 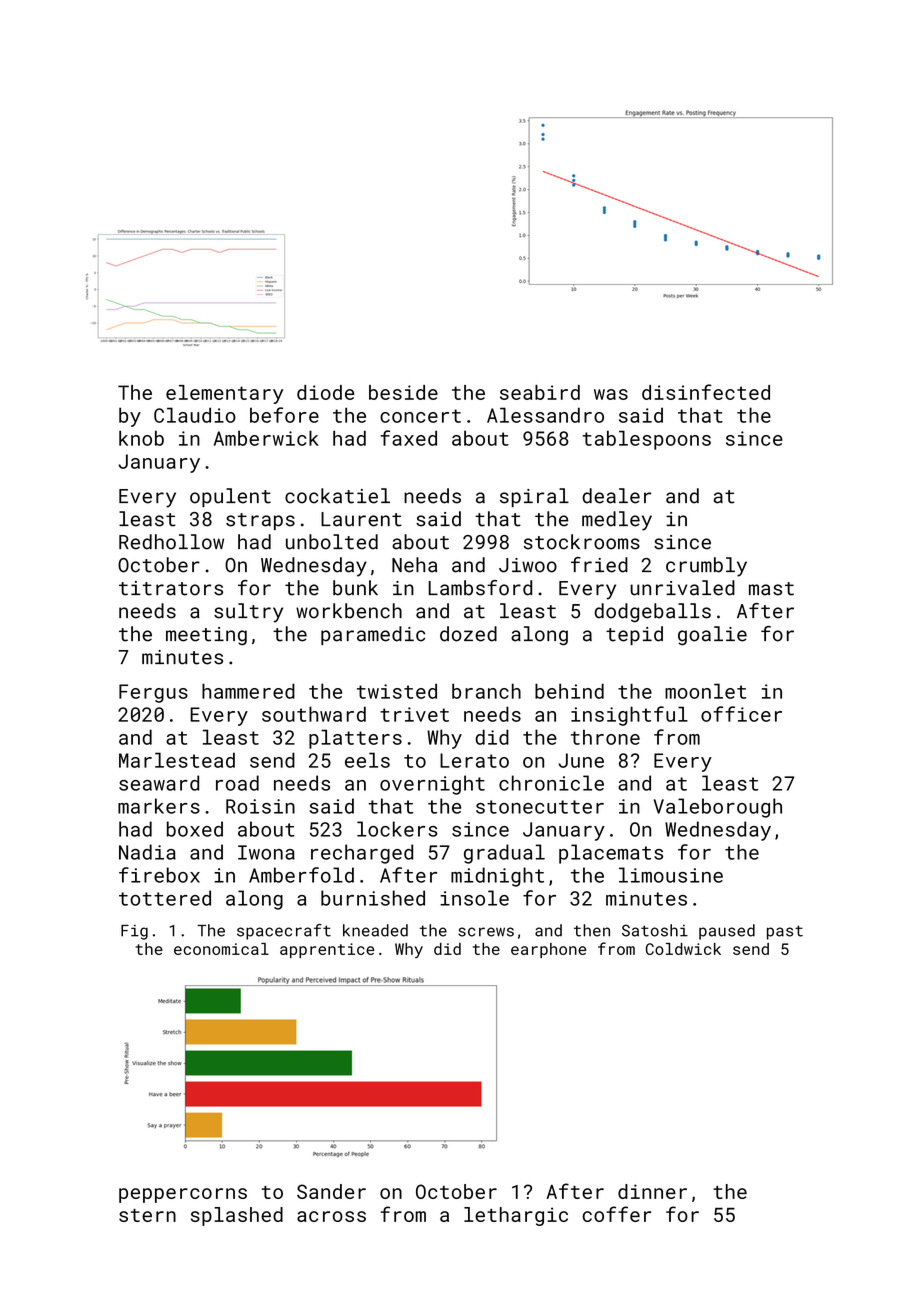 I want to click on lethargic, so click(x=516, y=1216).
